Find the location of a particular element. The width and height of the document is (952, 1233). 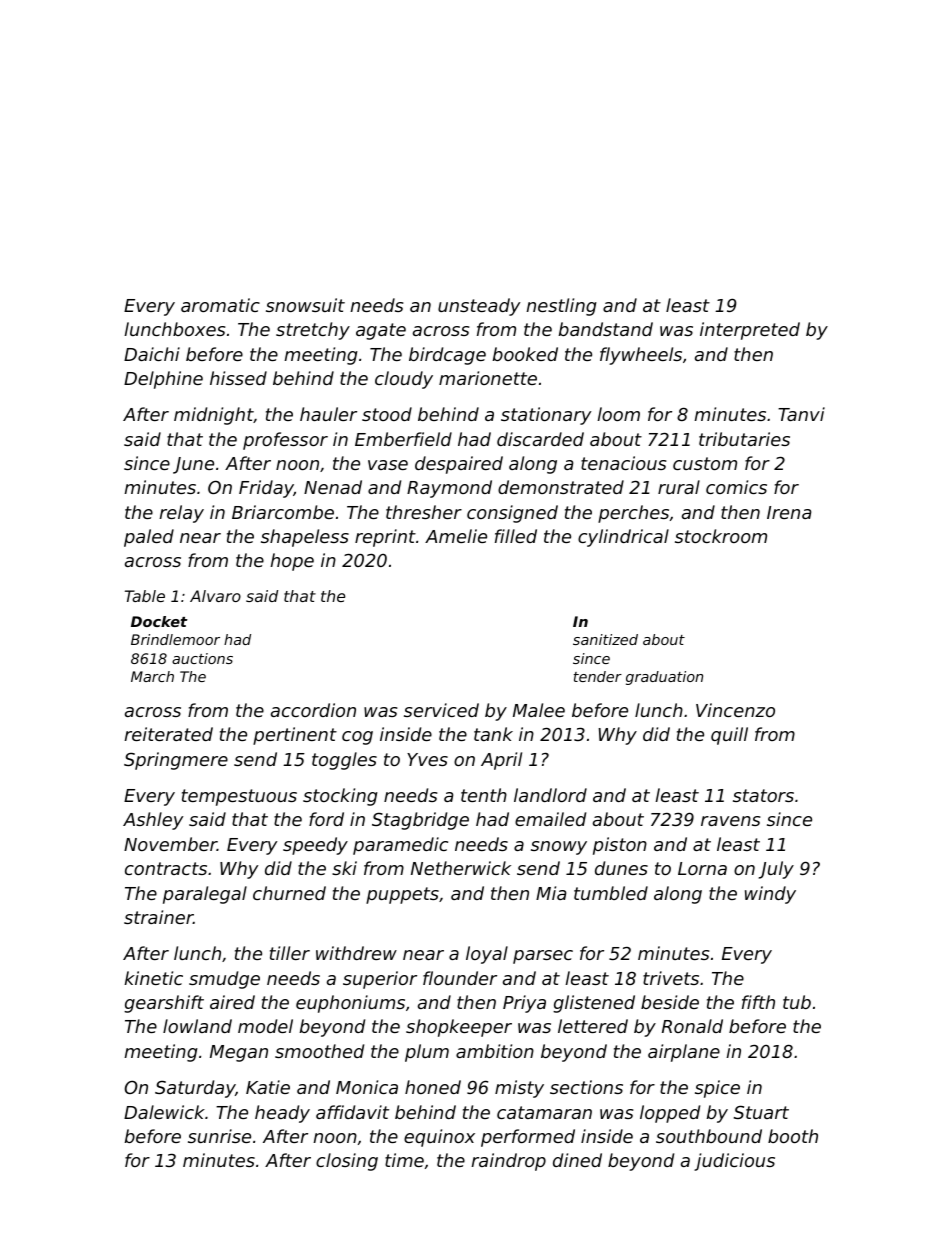

kinetic is located at coordinates (153, 978).
